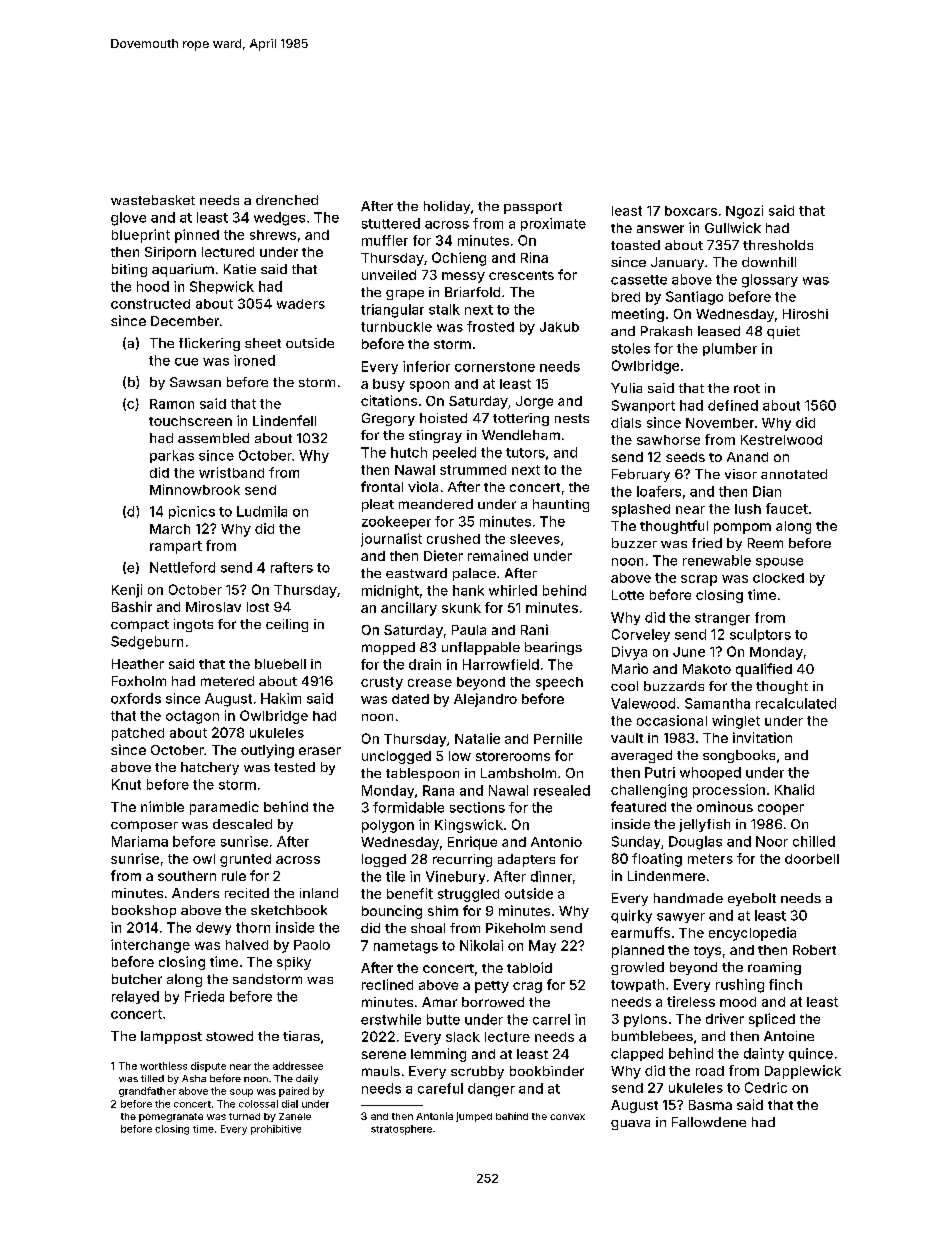 The width and height of the page is (952, 1233). What do you see at coordinates (162, 806) in the page?
I see `nimble` at bounding box center [162, 806].
